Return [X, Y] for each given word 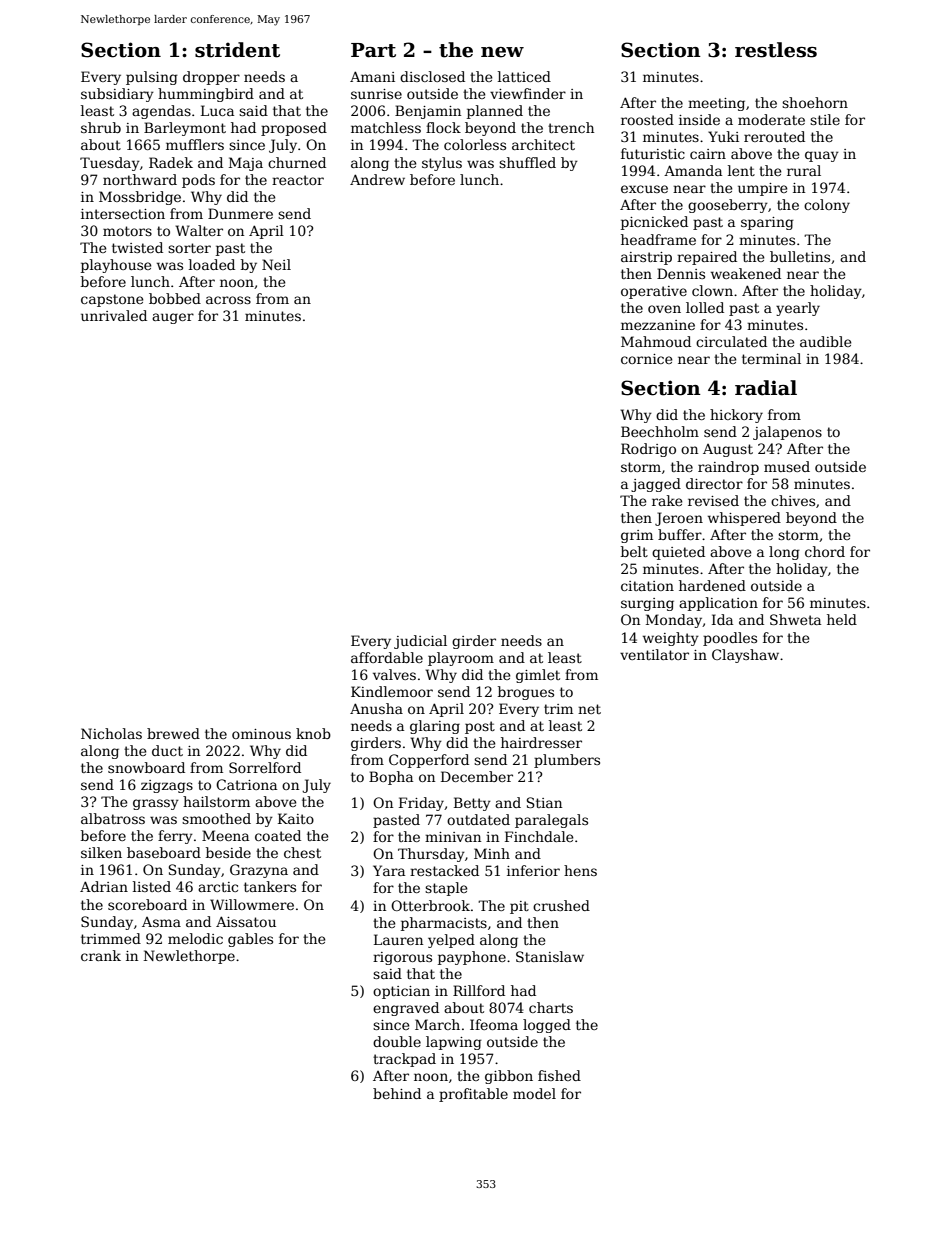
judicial [420, 642]
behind [397, 1093]
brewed [173, 733]
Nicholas [111, 733]
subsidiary [117, 95]
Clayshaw [745, 656]
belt [634, 551]
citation [647, 586]
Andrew [377, 179]
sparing [767, 223]
